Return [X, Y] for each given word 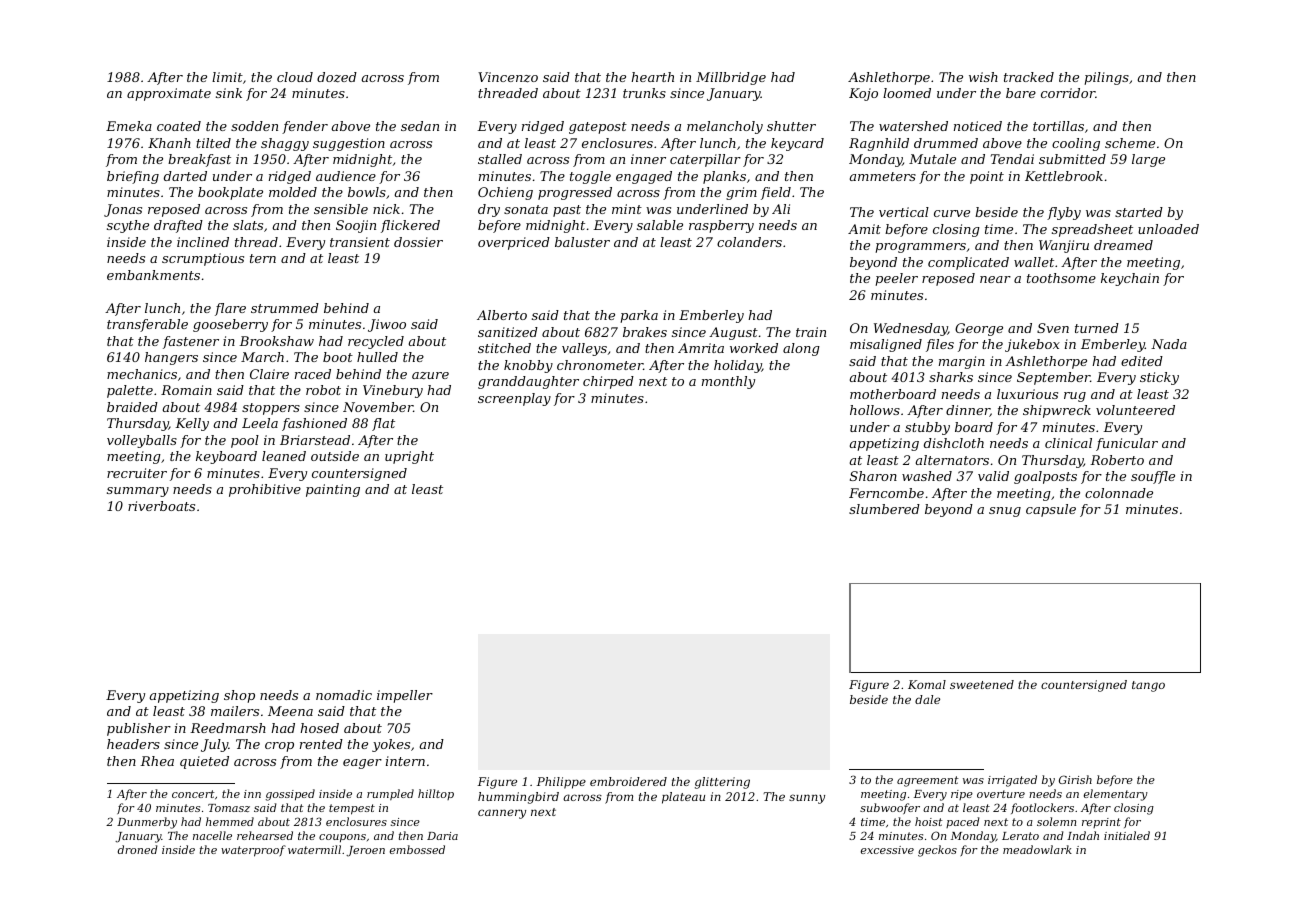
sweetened [982, 684]
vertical [904, 212]
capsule [1051, 510]
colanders [749, 242]
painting [333, 490]
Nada [1169, 344]
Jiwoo [387, 325]
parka [639, 316]
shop [239, 696]
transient [360, 242]
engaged [644, 177]
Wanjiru [1064, 246]
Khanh [169, 143]
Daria [442, 836]
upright [409, 457]
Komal [927, 684]
